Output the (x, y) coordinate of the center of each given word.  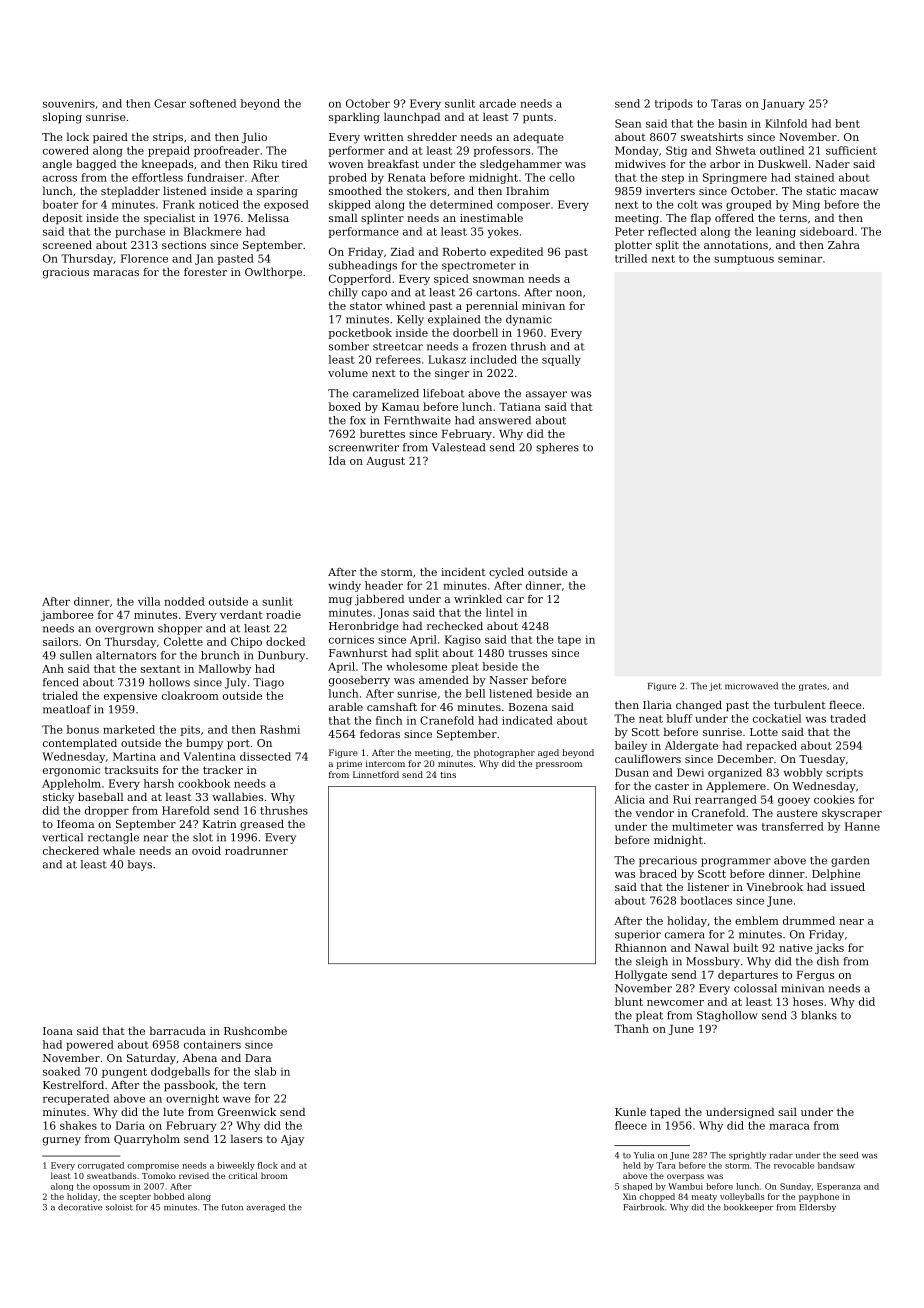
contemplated (80, 744)
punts (538, 118)
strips (168, 138)
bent (847, 123)
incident (463, 571)
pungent (124, 1073)
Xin (629, 1196)
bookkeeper (748, 1208)
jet (715, 687)
